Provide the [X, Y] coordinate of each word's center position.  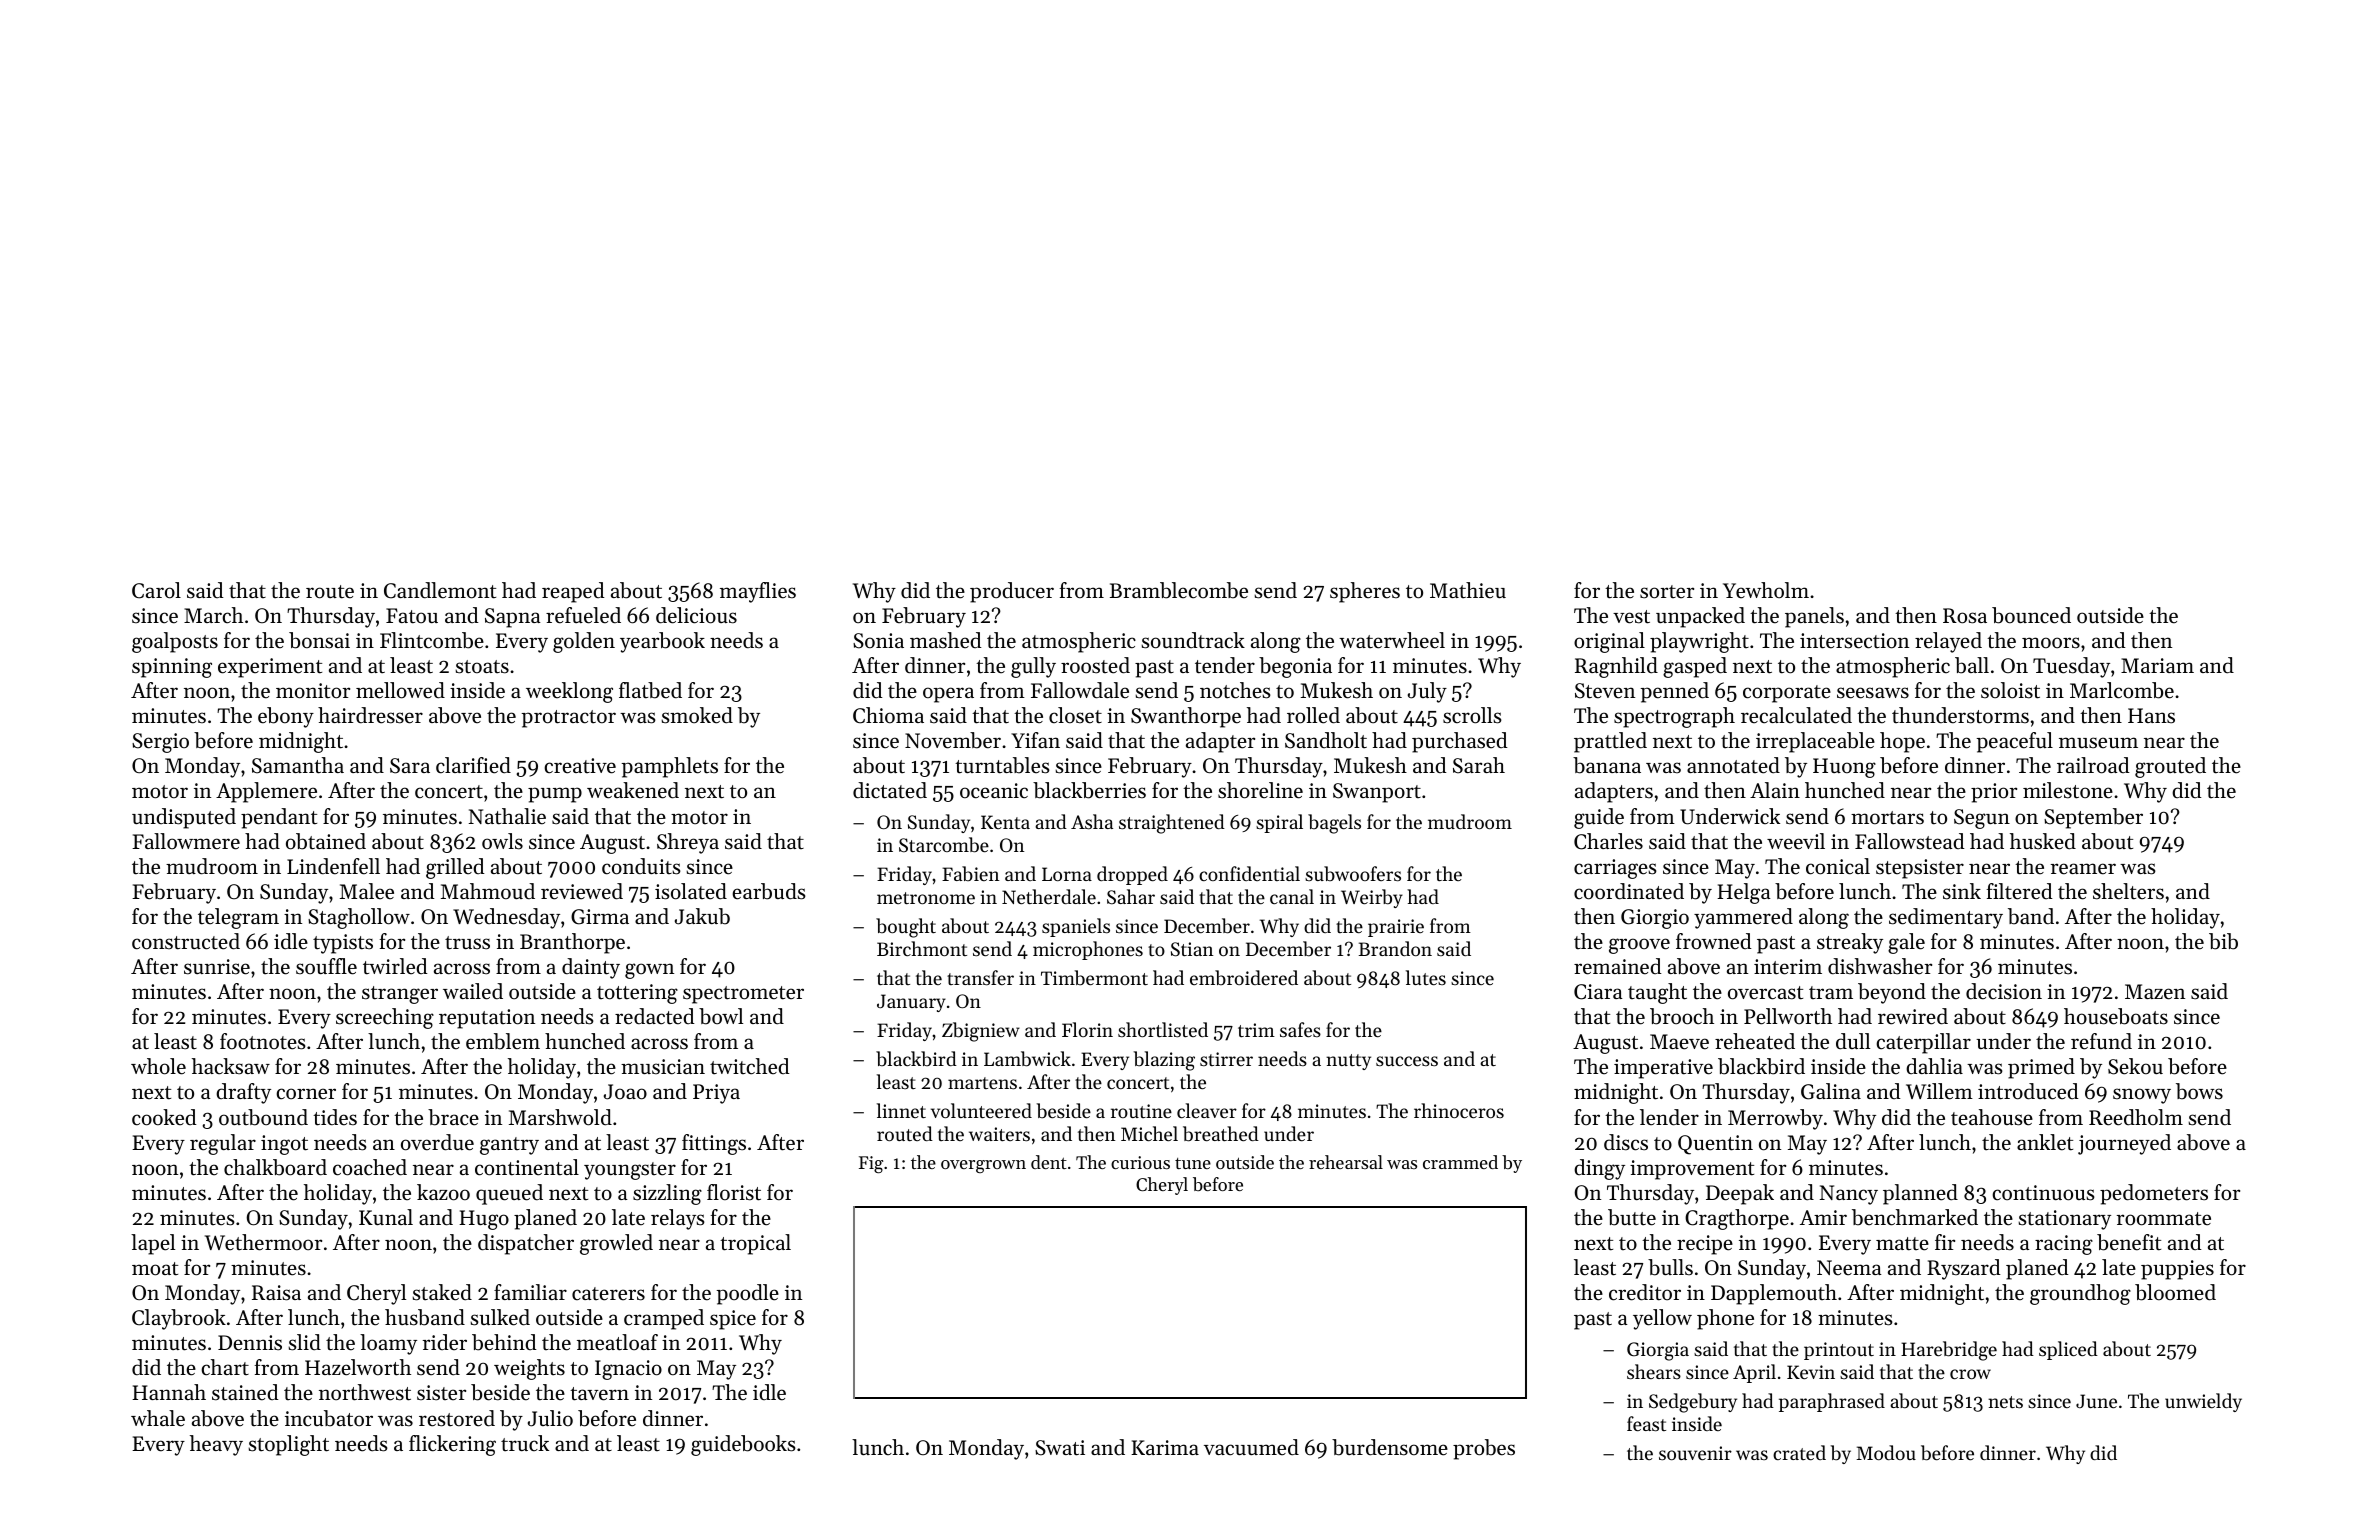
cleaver [1207, 1110]
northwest [365, 1392]
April [1754, 1373]
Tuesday [2071, 667]
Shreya [688, 843]
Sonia [878, 641]
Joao [625, 1092]
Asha [1092, 821]
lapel [153, 1244]
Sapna [513, 618]
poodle [747, 1294]
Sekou [2135, 1066]
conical [1838, 866]
